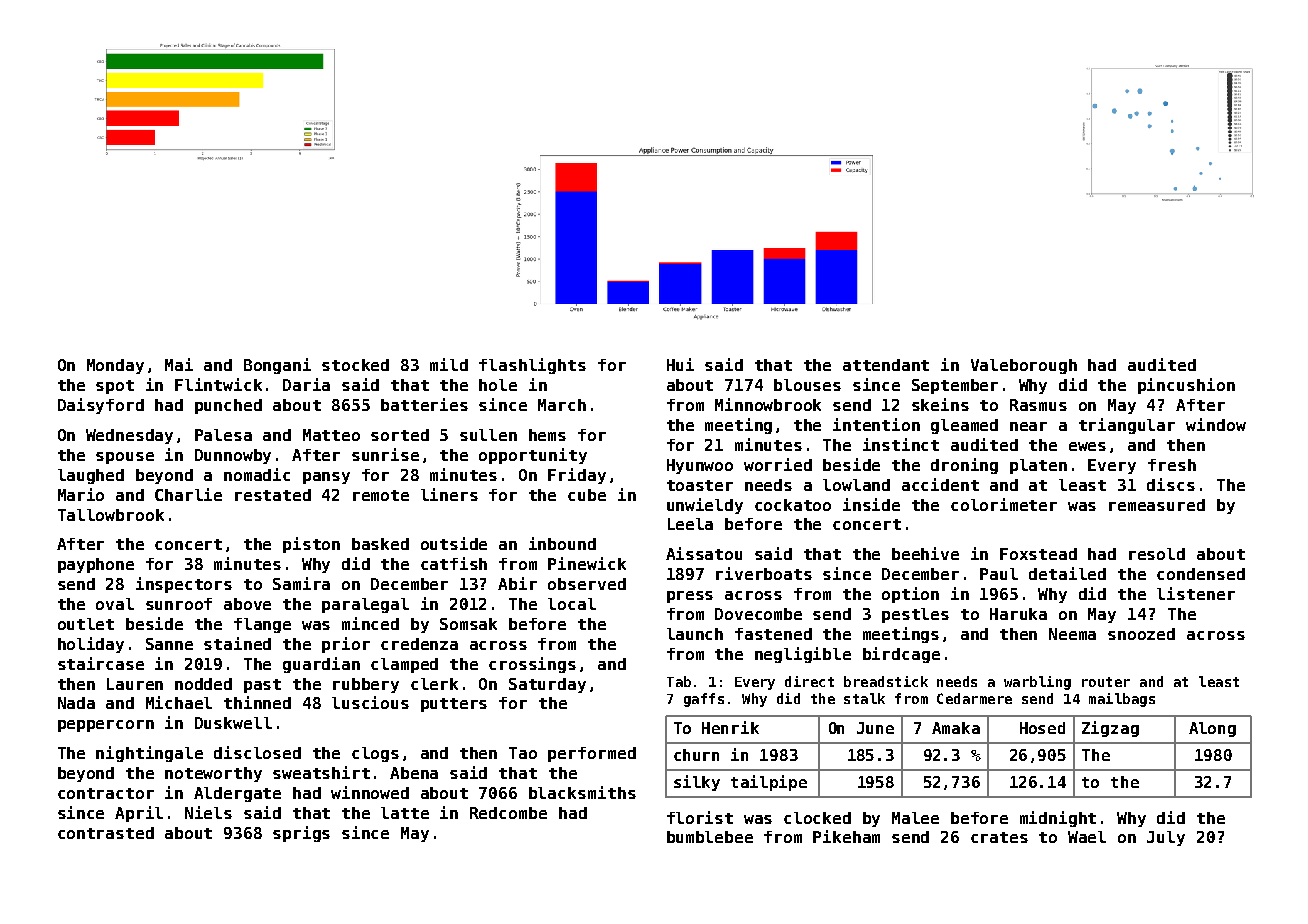 This screenshot has width=1308, height=924. Describe the element at coordinates (106, 726) in the screenshot. I see `peppercorn` at that location.
